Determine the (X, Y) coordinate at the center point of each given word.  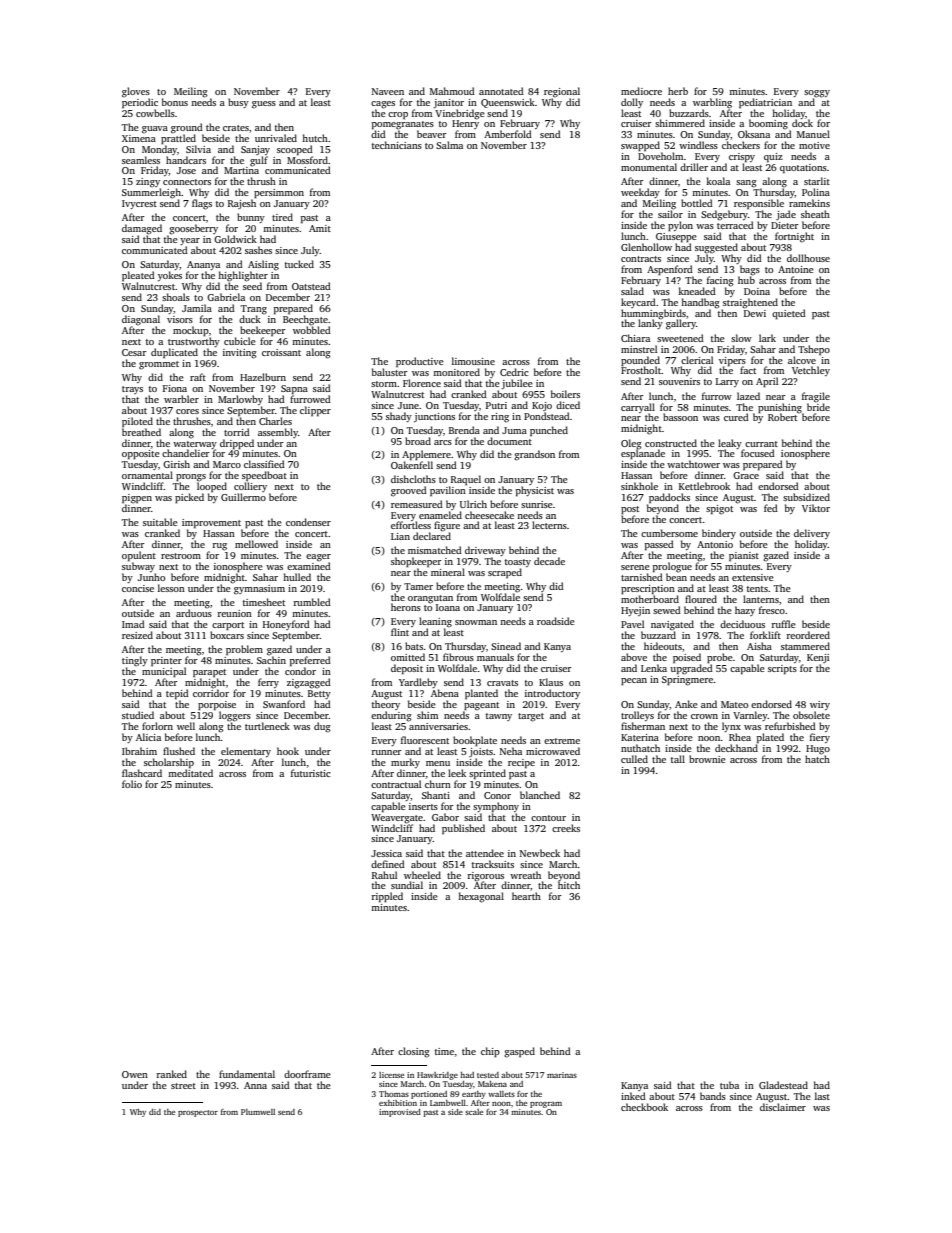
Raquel (466, 480)
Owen (135, 1074)
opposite (141, 455)
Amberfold (508, 134)
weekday (640, 193)
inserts (423, 806)
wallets (501, 1094)
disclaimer (783, 1107)
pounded (640, 361)
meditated (190, 773)
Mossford (307, 160)
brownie (707, 759)
